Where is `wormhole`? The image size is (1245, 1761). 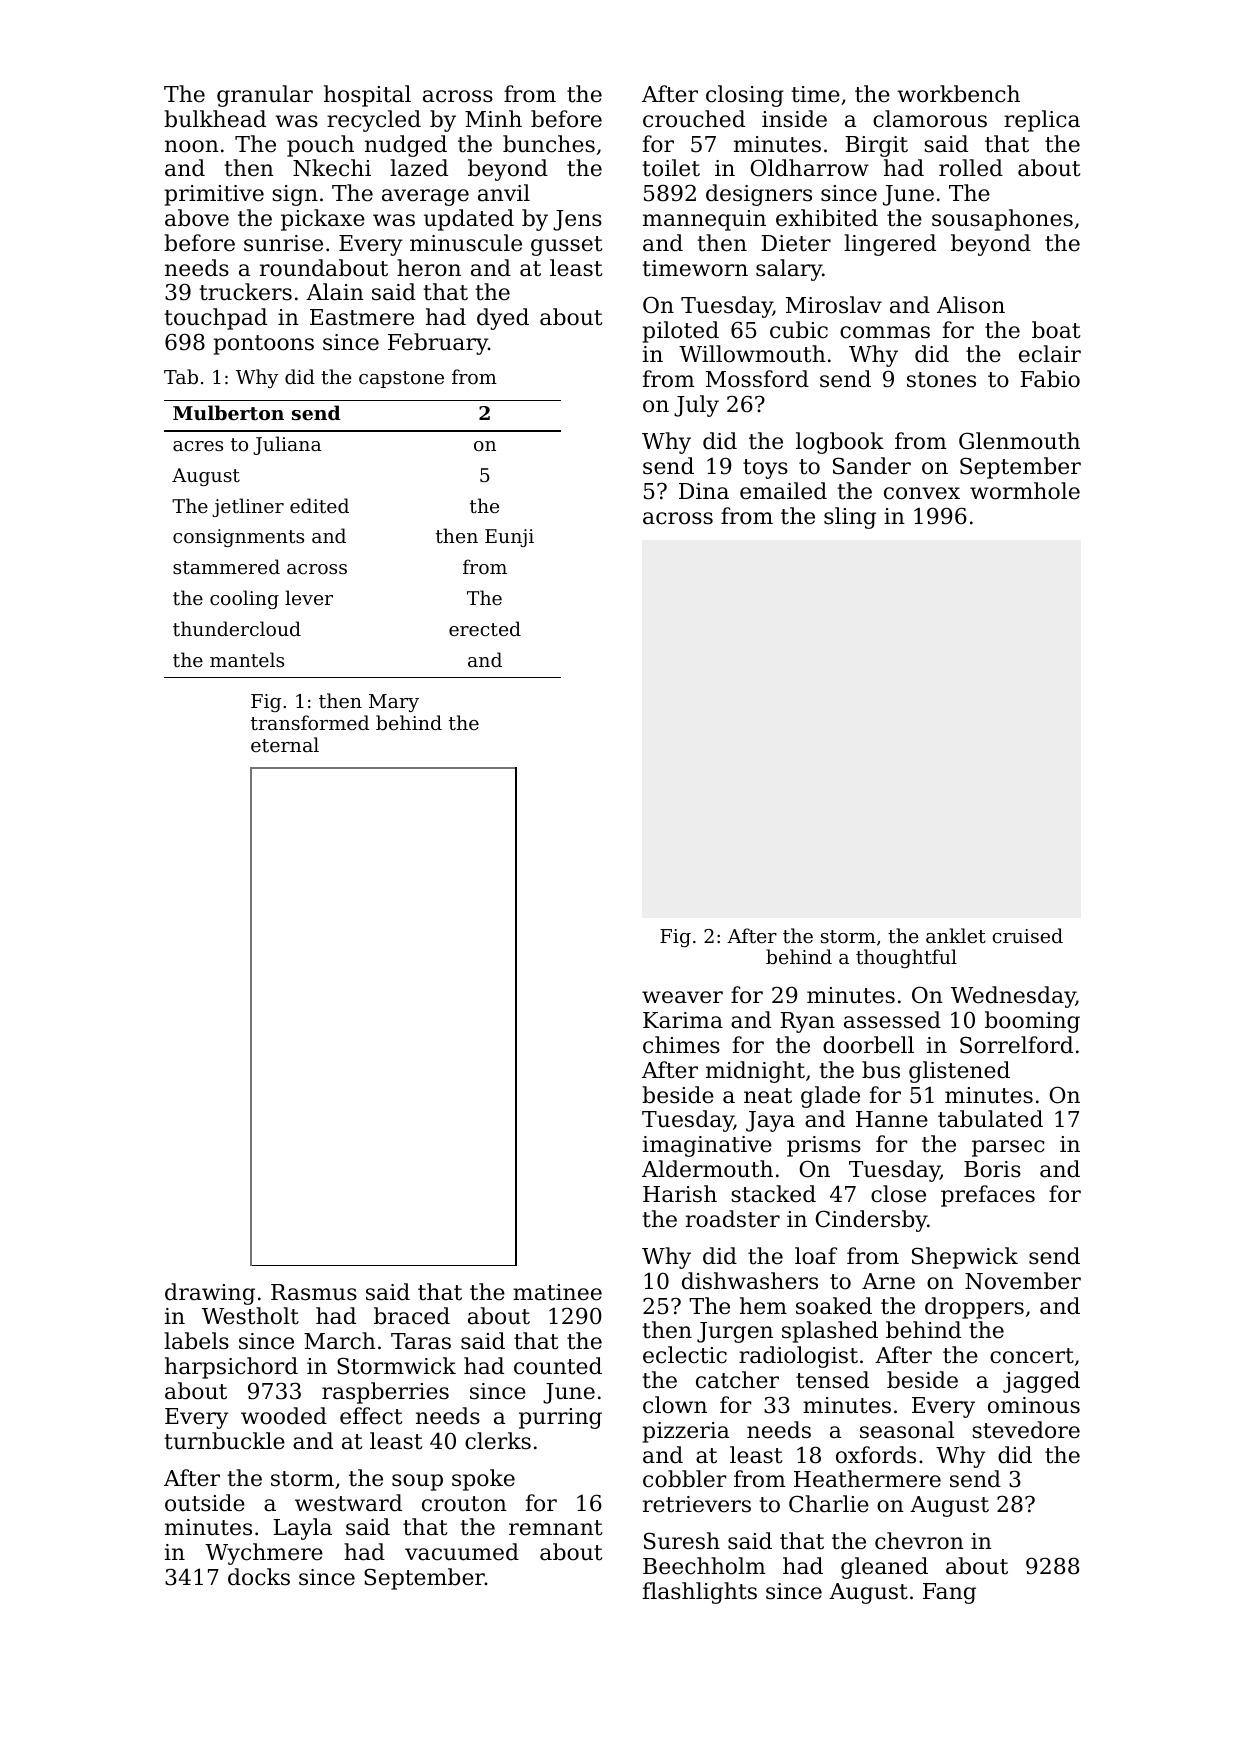 wormhole is located at coordinates (1025, 491).
